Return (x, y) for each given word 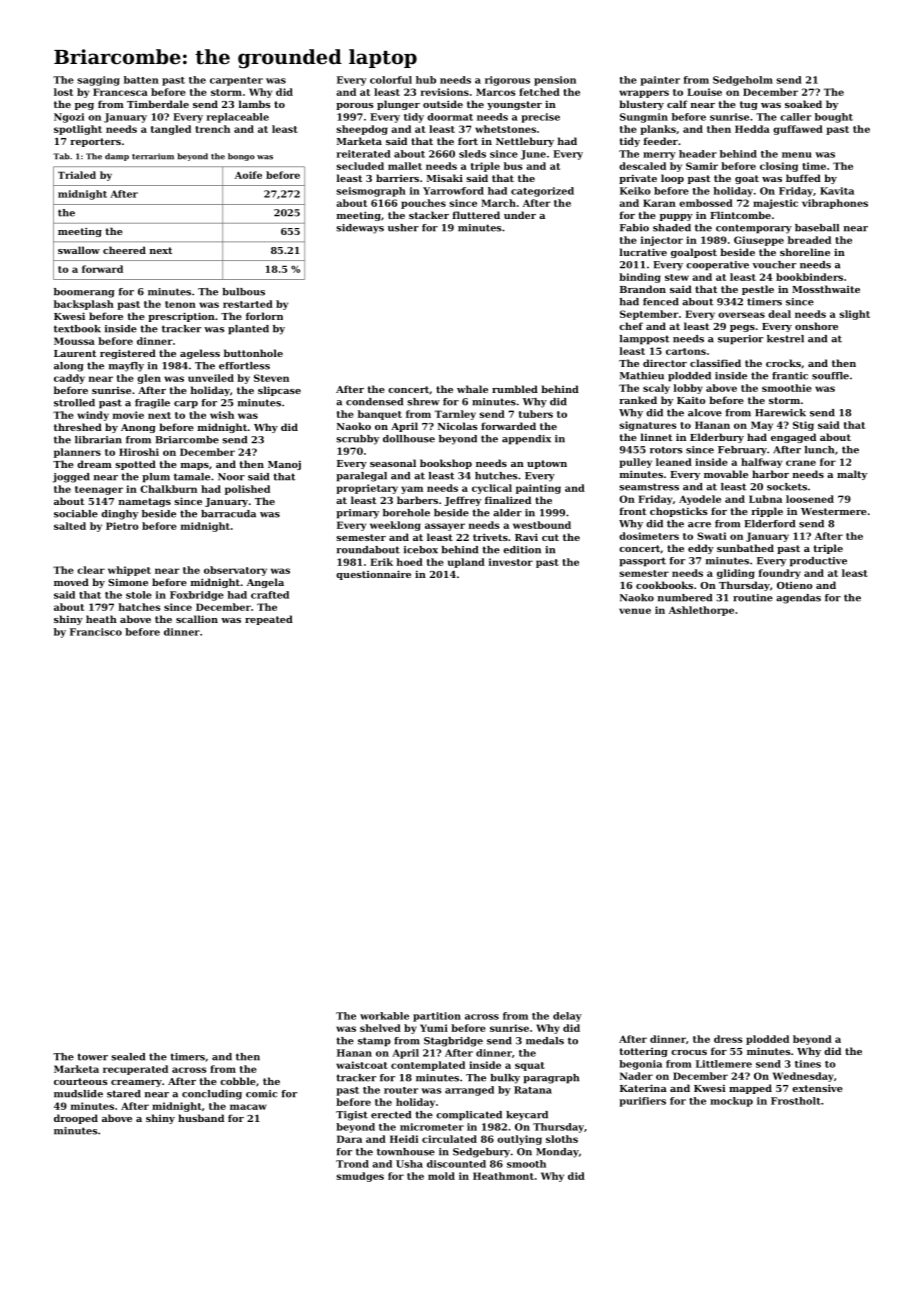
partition (437, 1017)
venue (635, 611)
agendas (798, 599)
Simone (128, 582)
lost (63, 92)
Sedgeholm (743, 81)
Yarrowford (453, 191)
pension (555, 81)
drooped (76, 1119)
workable (384, 1016)
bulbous (244, 292)
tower (92, 1057)
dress (728, 1039)
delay (567, 1017)
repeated (269, 620)
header (698, 154)
